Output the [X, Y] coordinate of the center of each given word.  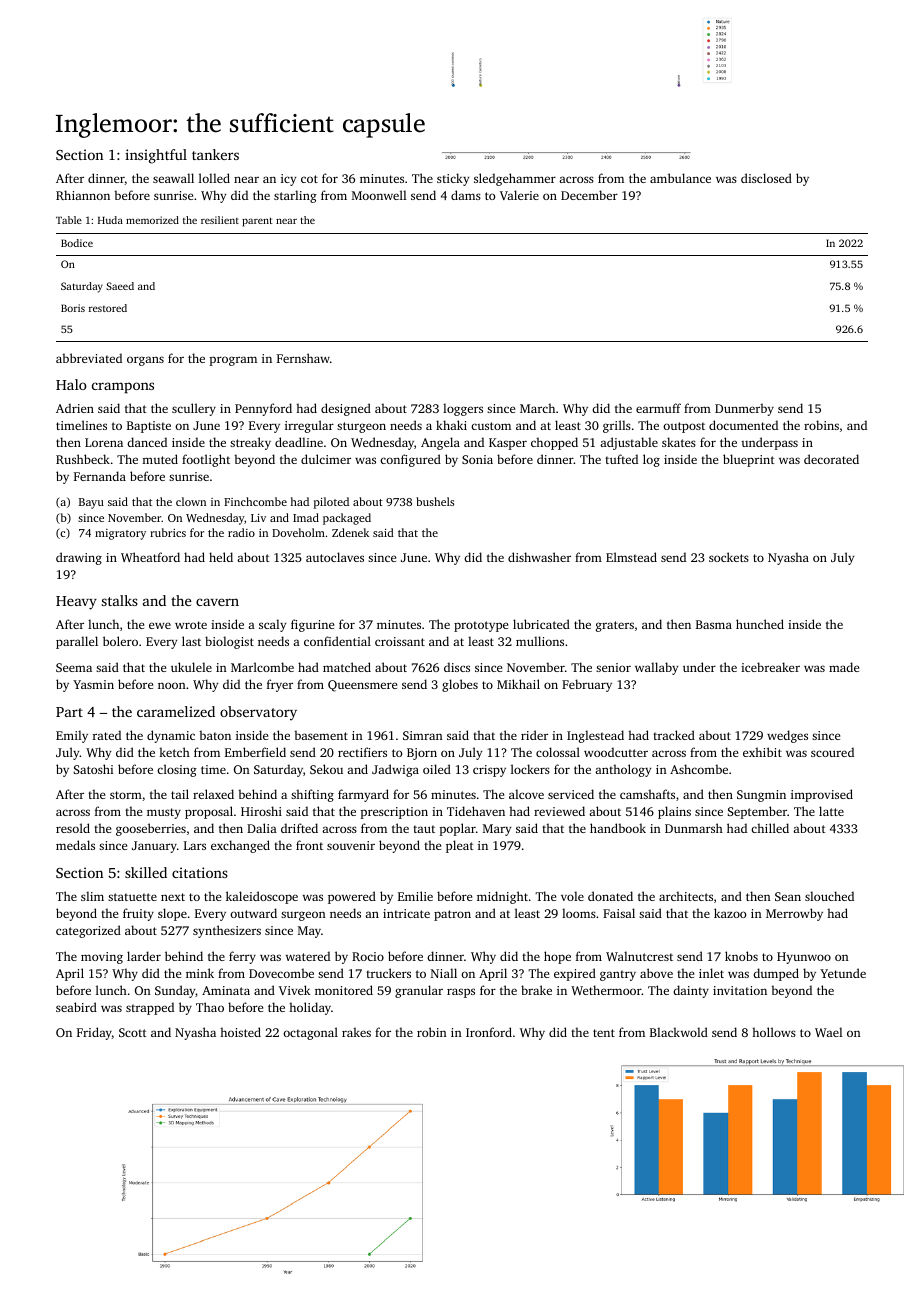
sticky [453, 179]
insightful [156, 156]
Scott [133, 1032]
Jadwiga [395, 770]
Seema [74, 667]
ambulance [680, 178]
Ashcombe [699, 769]
